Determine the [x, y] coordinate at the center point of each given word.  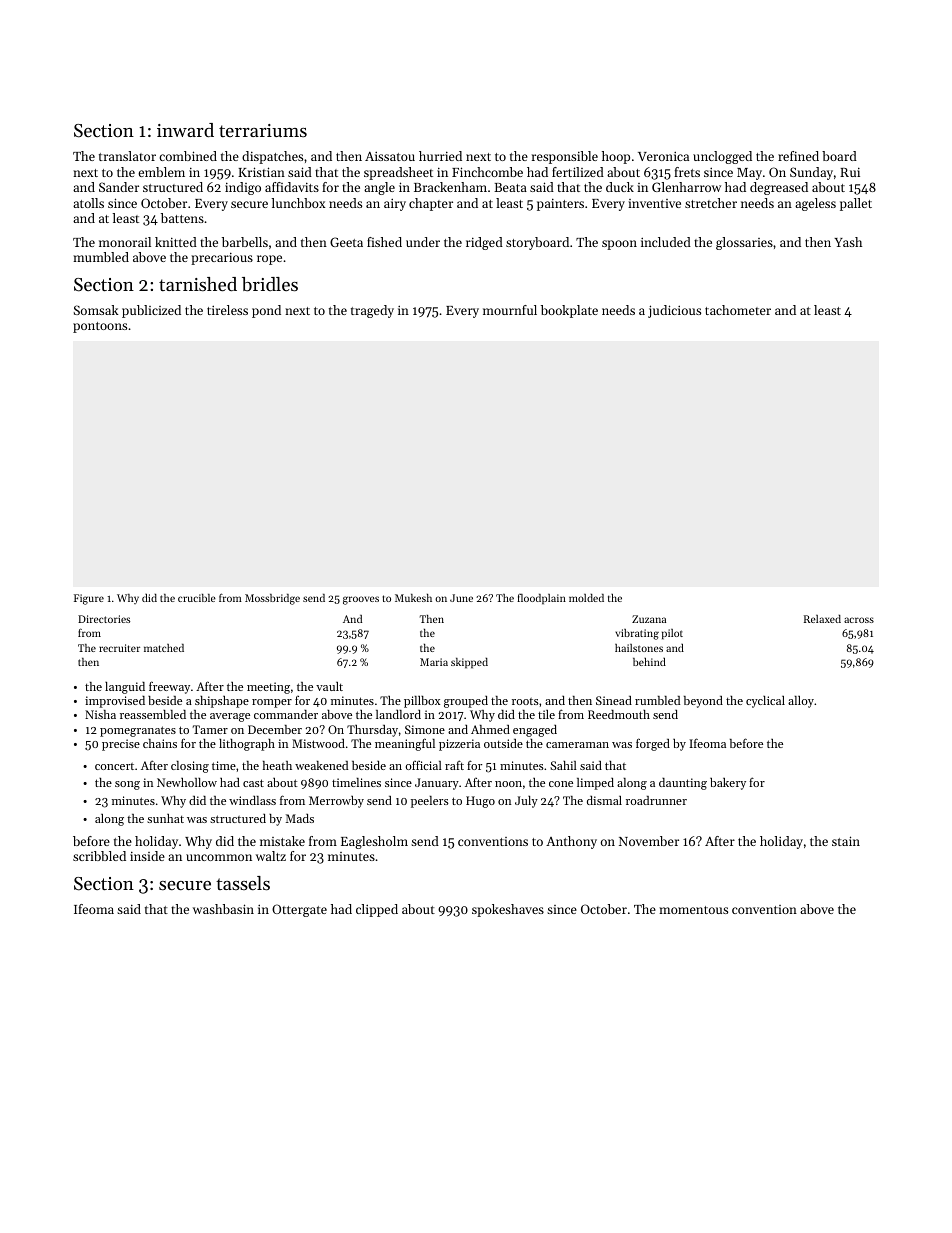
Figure [89, 599]
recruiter [119, 648]
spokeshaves [508, 910]
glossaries [744, 243]
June [461, 598]
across [859, 620]
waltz [271, 856]
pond [266, 311]
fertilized [578, 172]
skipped [469, 663]
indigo [243, 188]
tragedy [372, 311]
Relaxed [822, 619]
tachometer [738, 310]
